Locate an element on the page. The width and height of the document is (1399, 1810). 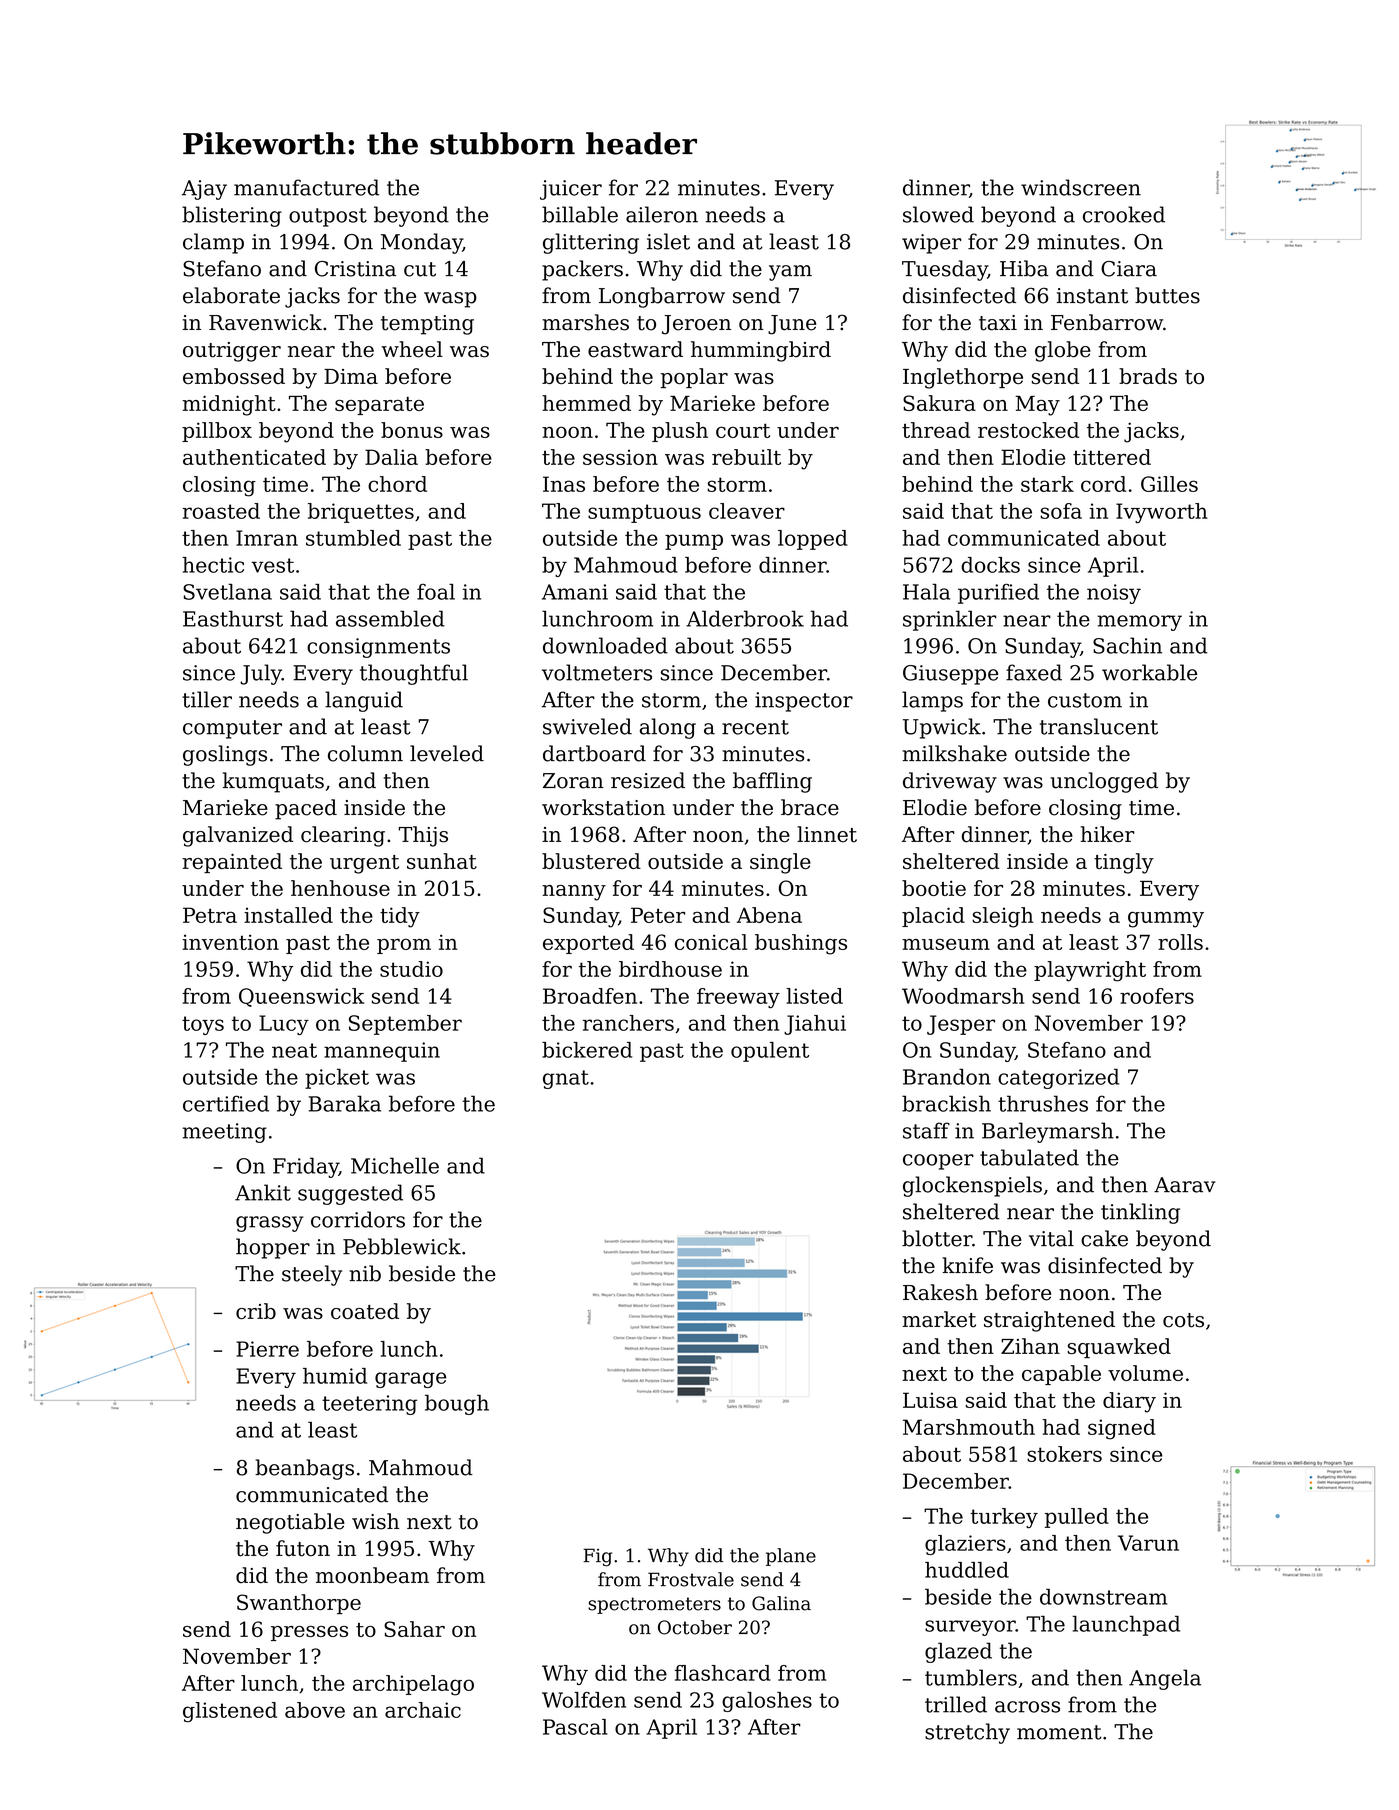
juicer is located at coordinates (571, 190).
